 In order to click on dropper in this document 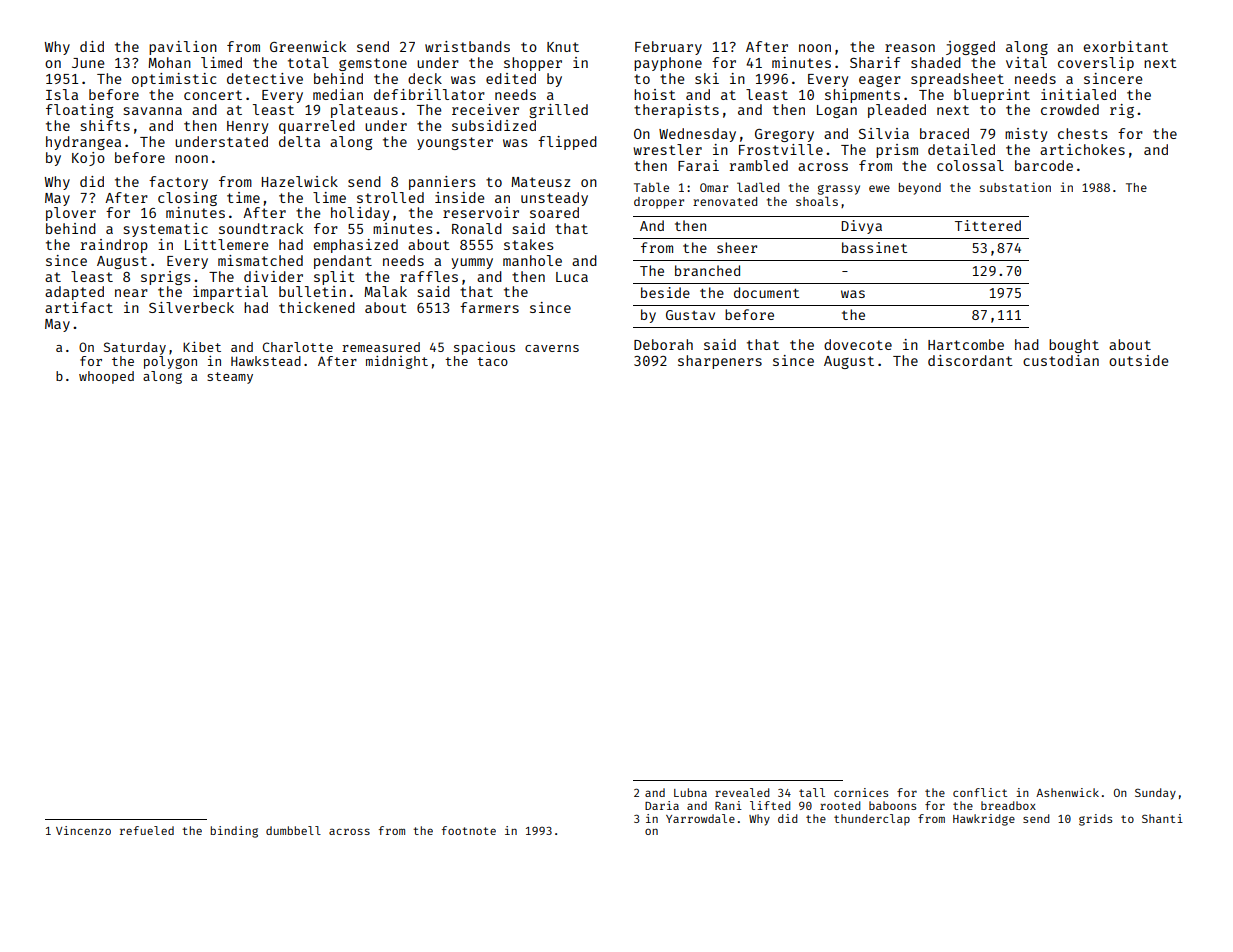, I will do `click(659, 203)`.
